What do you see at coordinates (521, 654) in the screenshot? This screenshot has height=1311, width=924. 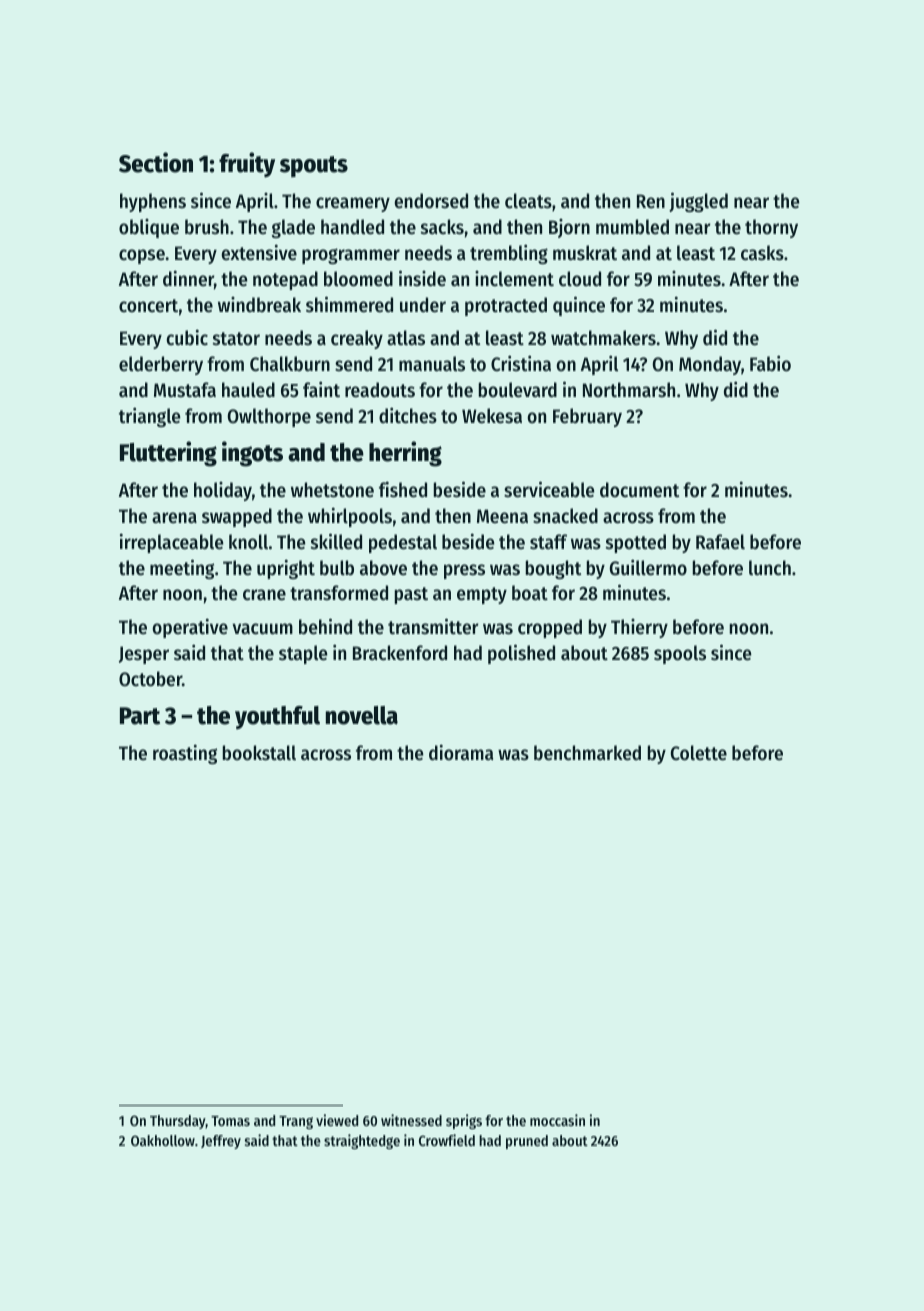 I see `polished` at bounding box center [521, 654].
